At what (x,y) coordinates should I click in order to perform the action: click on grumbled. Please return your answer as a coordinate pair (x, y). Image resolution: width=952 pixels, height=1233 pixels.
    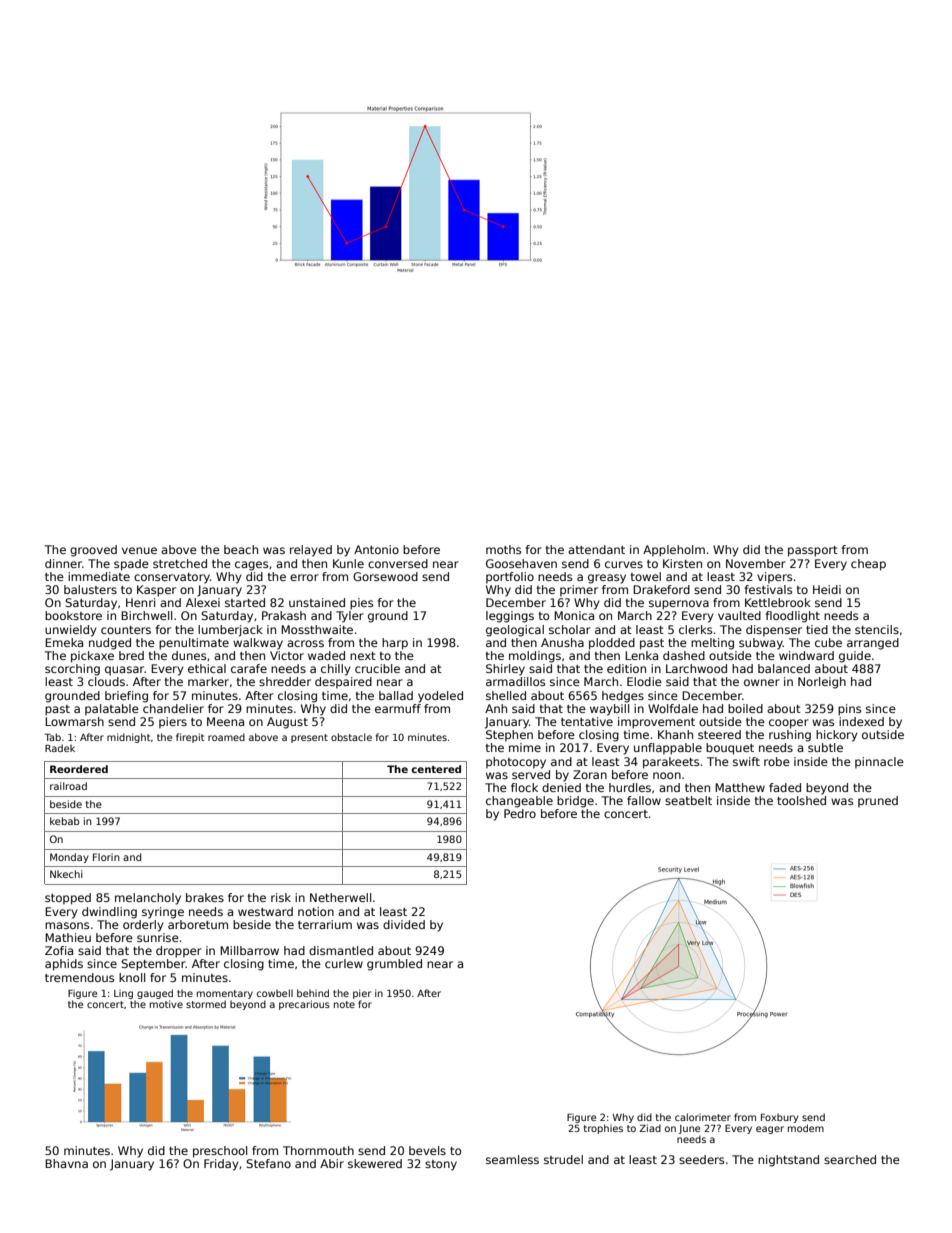
    Looking at the image, I should click on (394, 965).
